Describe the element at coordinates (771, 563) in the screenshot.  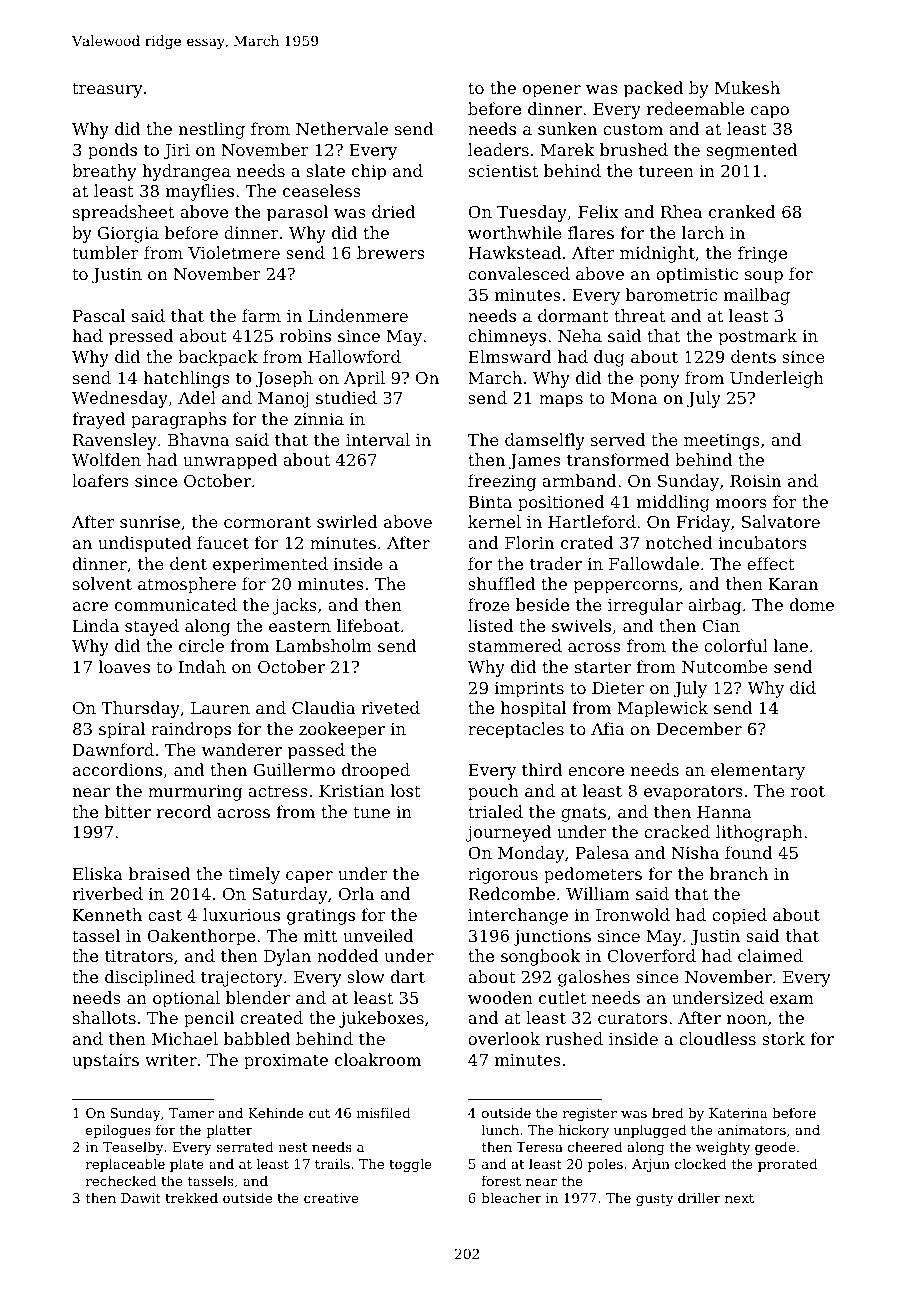
I see `effect` at that location.
